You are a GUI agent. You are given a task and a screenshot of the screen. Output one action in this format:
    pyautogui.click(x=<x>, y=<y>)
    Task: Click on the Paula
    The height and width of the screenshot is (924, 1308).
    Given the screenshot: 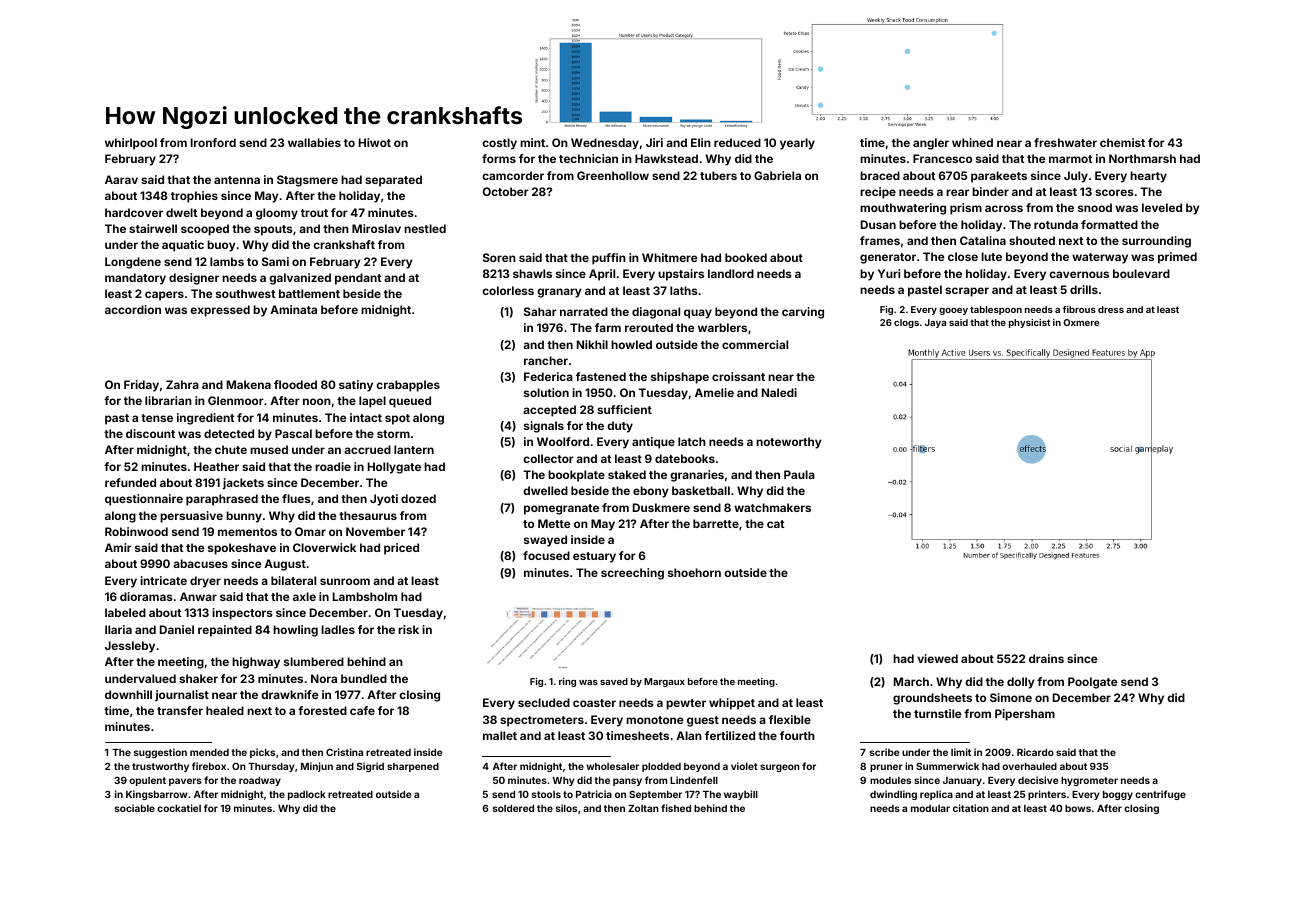 What is the action you would take?
    pyautogui.click(x=799, y=474)
